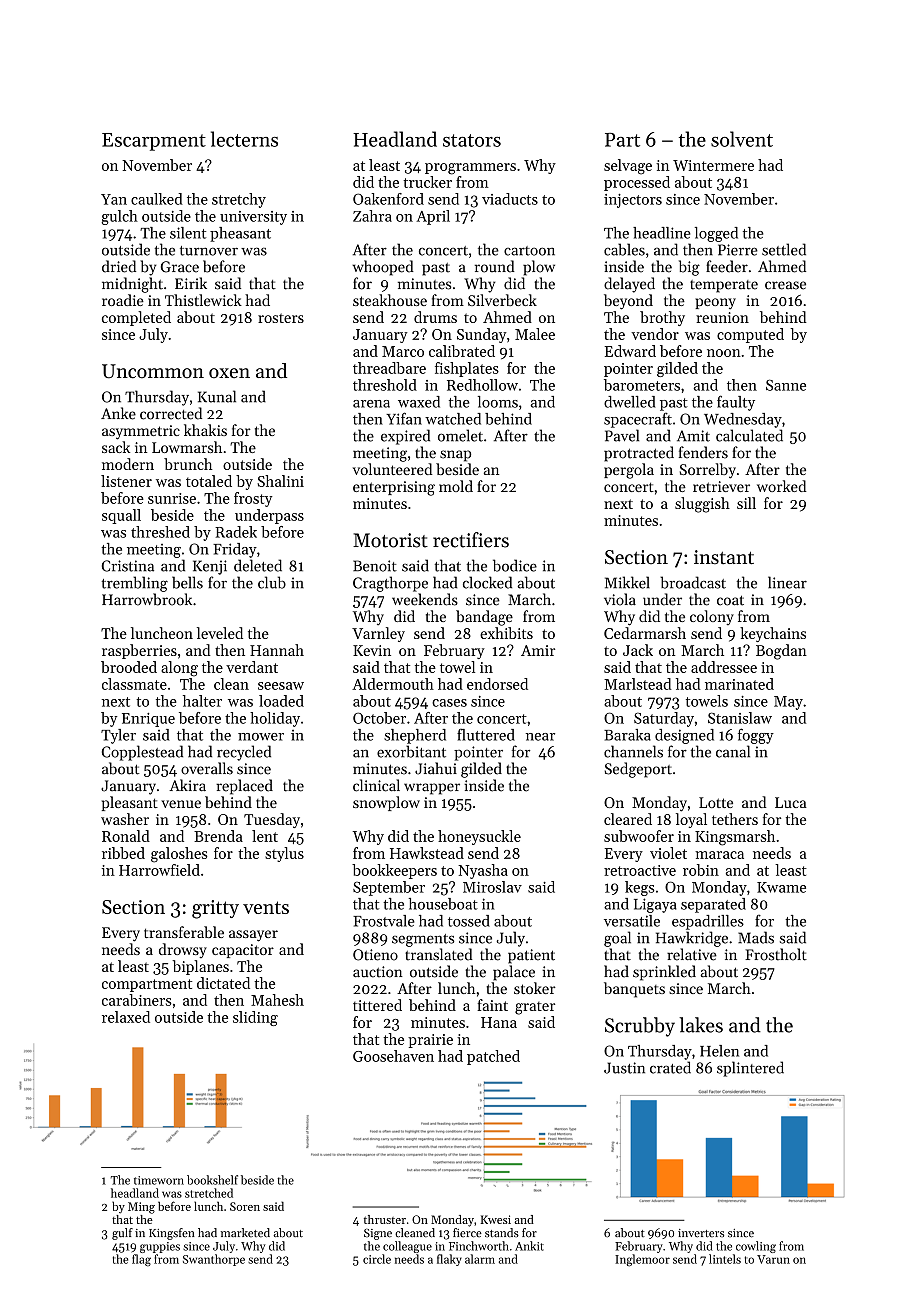  Describe the element at coordinates (724, 667) in the document. I see `addressee` at that location.
